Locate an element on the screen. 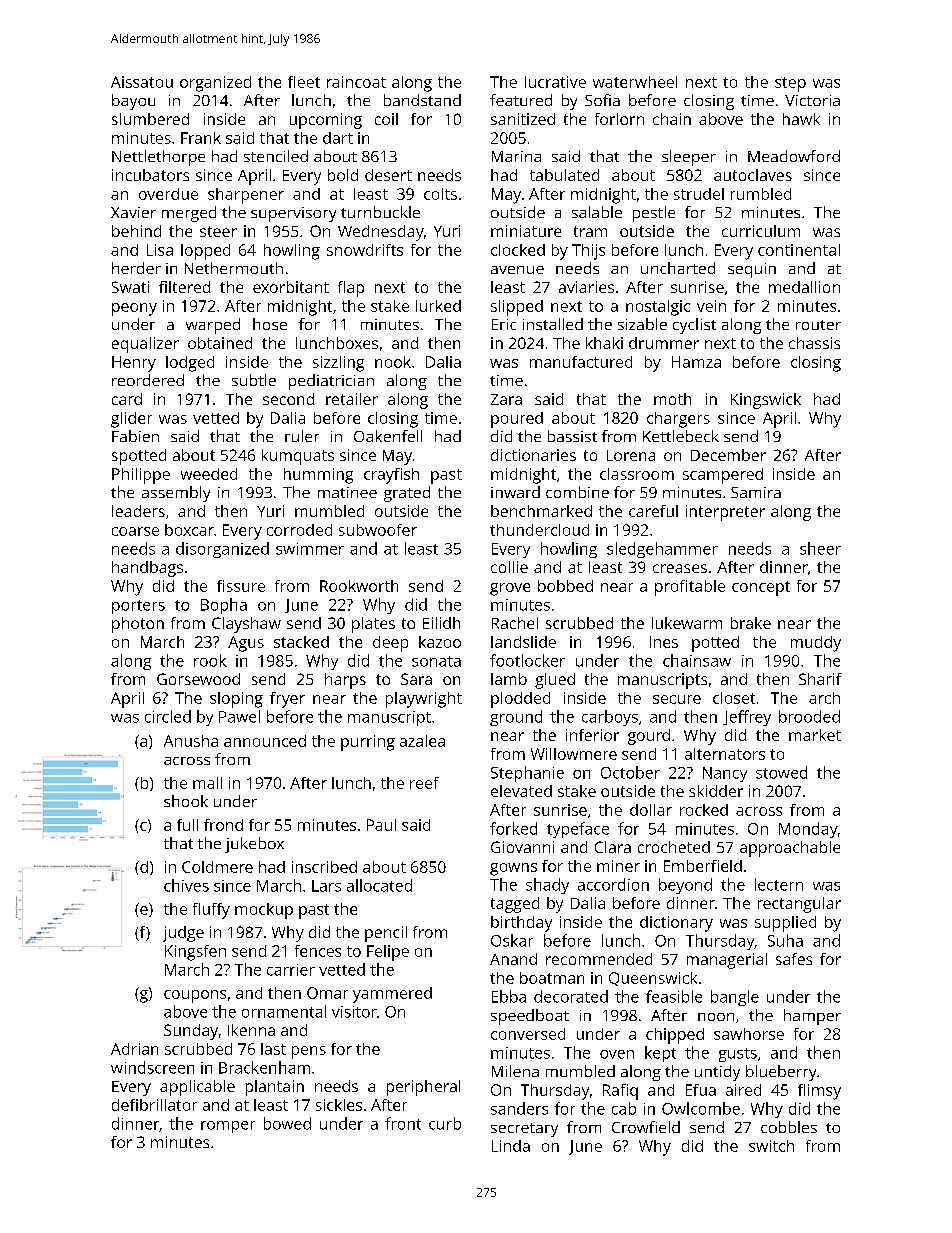 This screenshot has height=1233, width=952. lucrative is located at coordinates (555, 82).
